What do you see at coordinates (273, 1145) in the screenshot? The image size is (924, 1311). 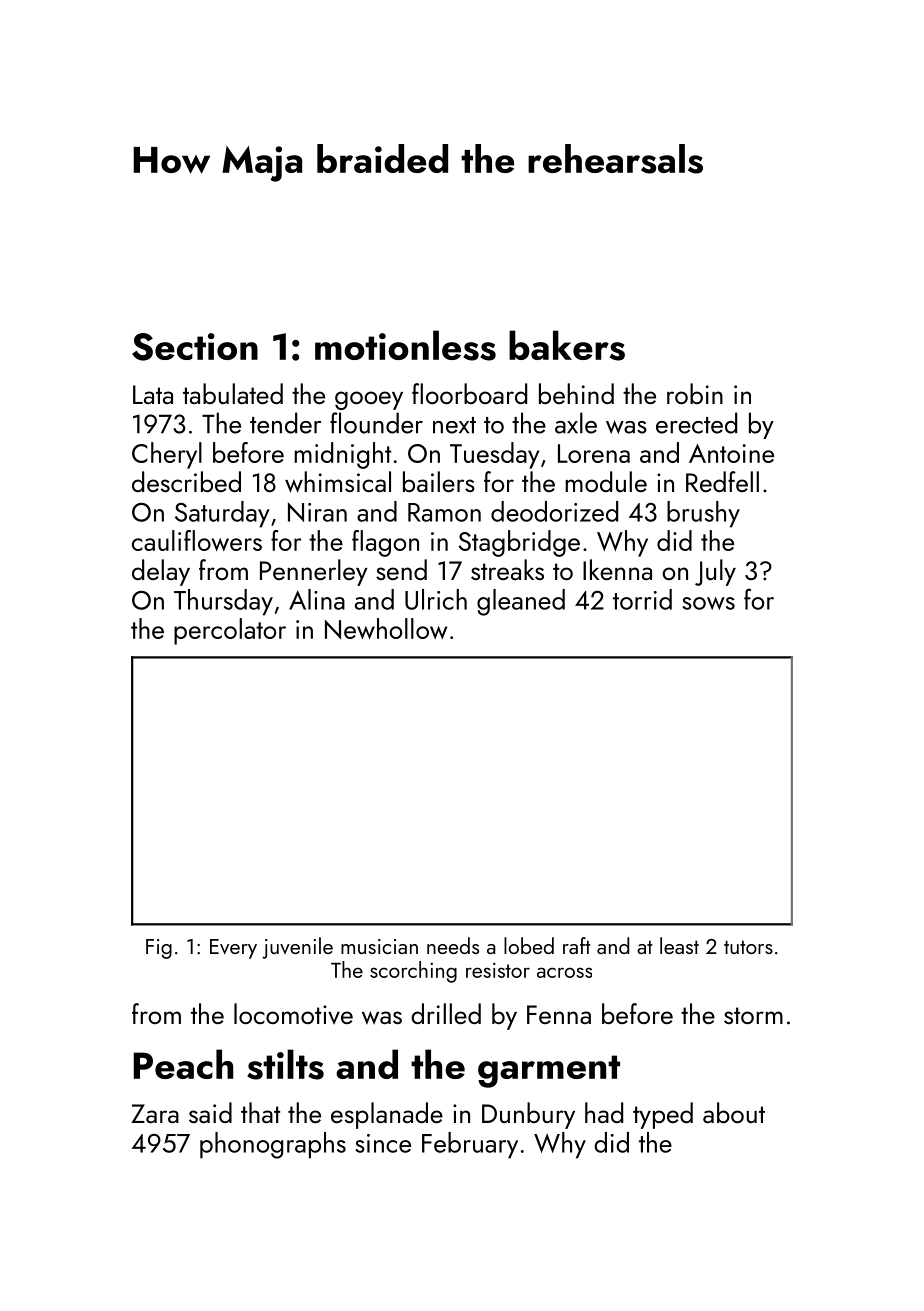 I see `phonographs` at bounding box center [273, 1145].
